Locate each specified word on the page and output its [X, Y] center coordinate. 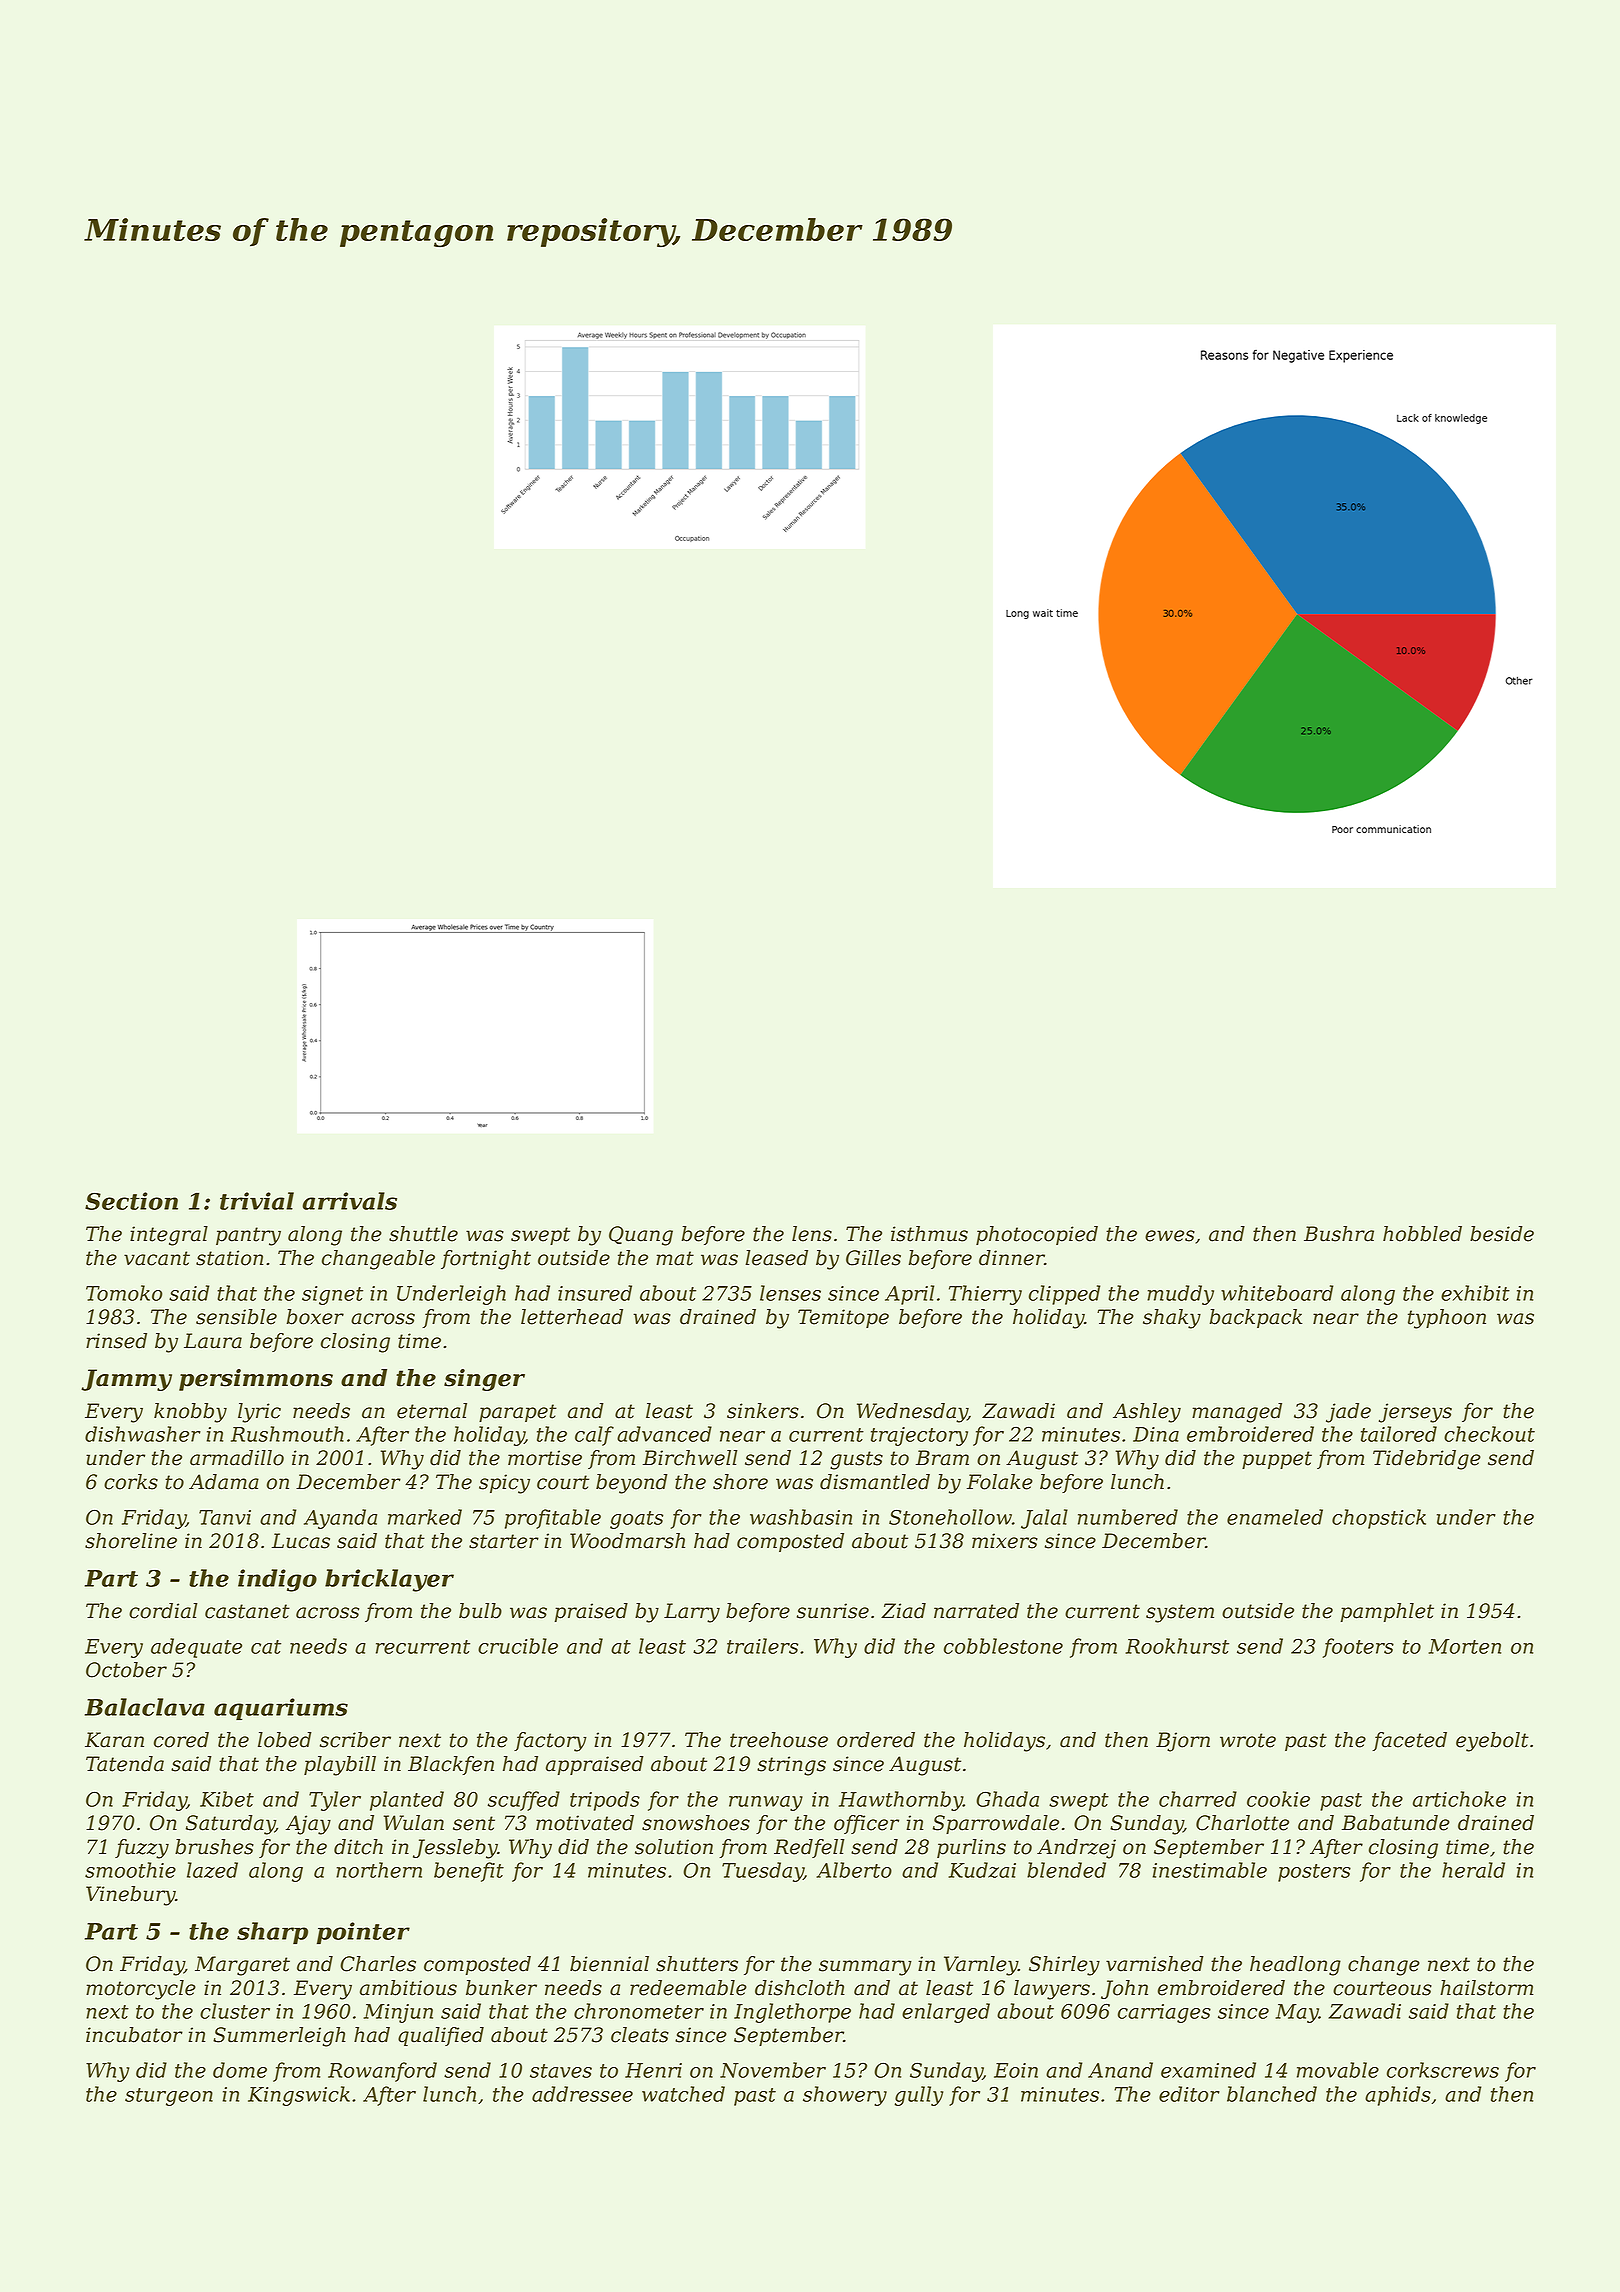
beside [1502, 1234]
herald [1473, 1870]
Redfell [809, 1848]
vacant [157, 1258]
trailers [762, 1646]
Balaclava [145, 1707]
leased [776, 1258]
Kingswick [299, 2096]
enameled [1275, 1517]
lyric [259, 1413]
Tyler [335, 1801]
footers [1358, 1648]
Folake [1000, 1482]
